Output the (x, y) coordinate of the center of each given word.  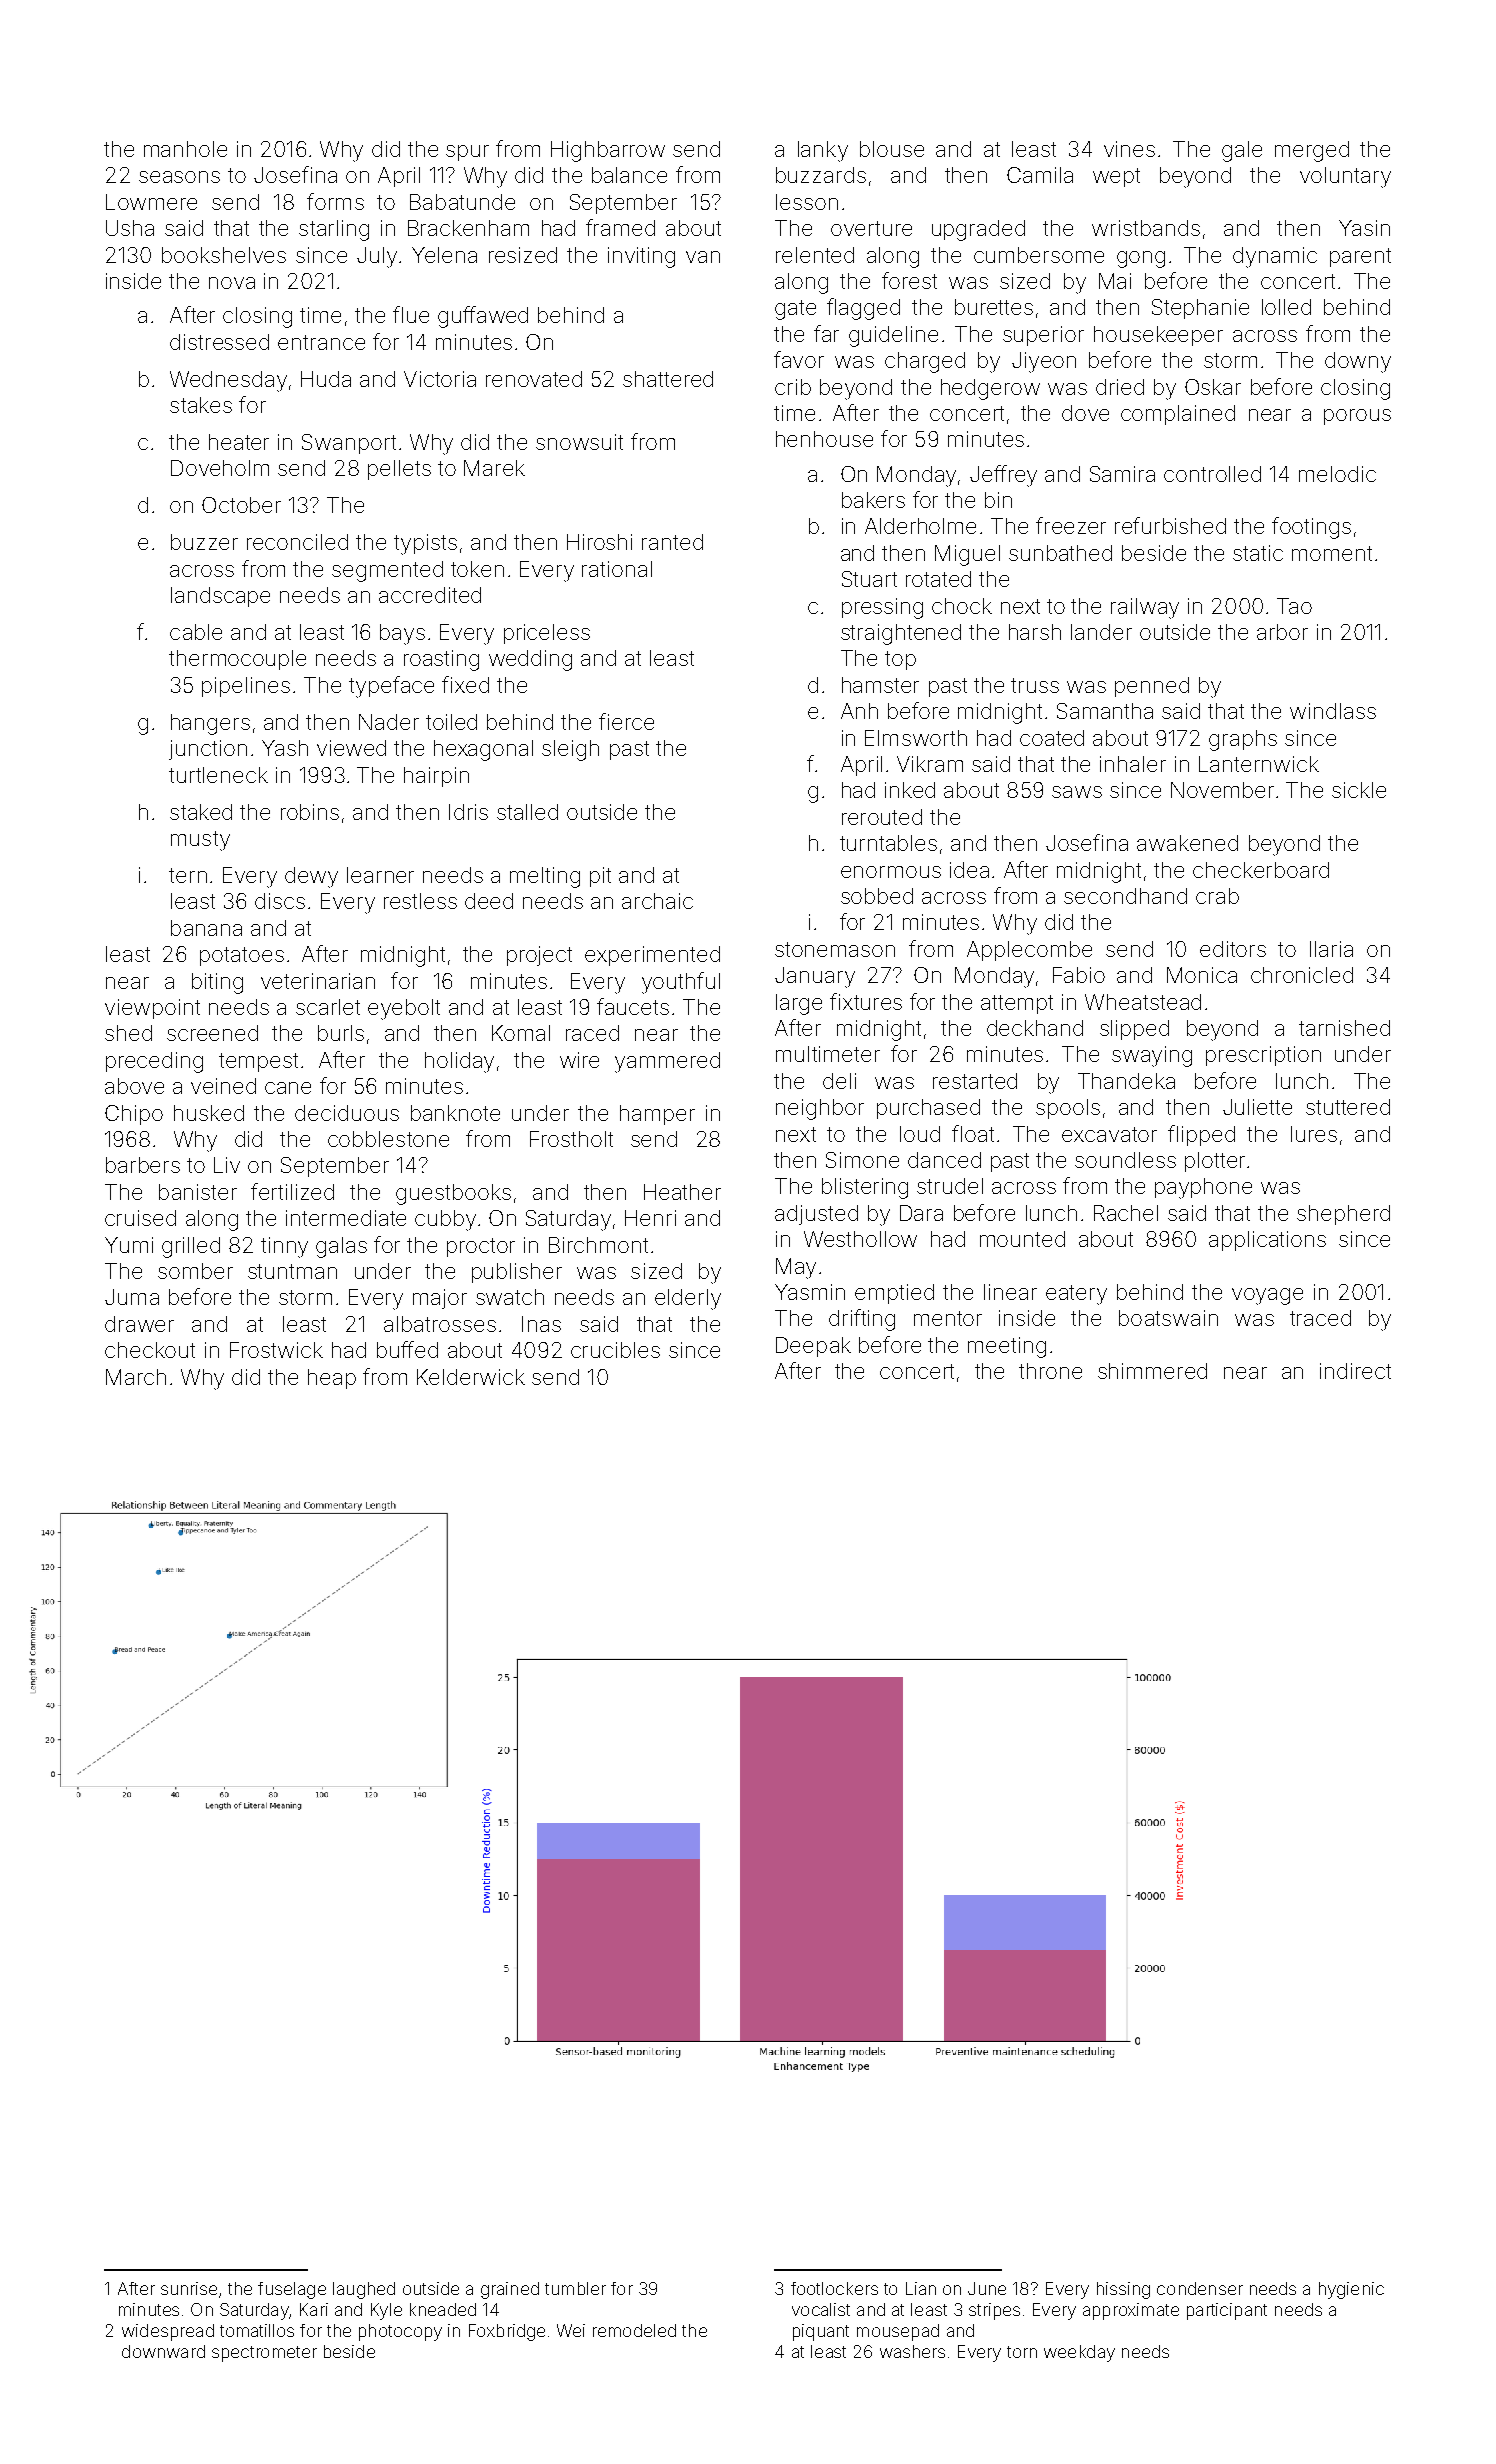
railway (1145, 608)
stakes (201, 405)
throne (1050, 1371)
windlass (1333, 711)
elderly (688, 1299)
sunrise (189, 2288)
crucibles (615, 1350)
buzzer (204, 542)
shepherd (1343, 1215)
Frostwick (276, 1350)
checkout (150, 1350)
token (477, 569)
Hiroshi (599, 542)
